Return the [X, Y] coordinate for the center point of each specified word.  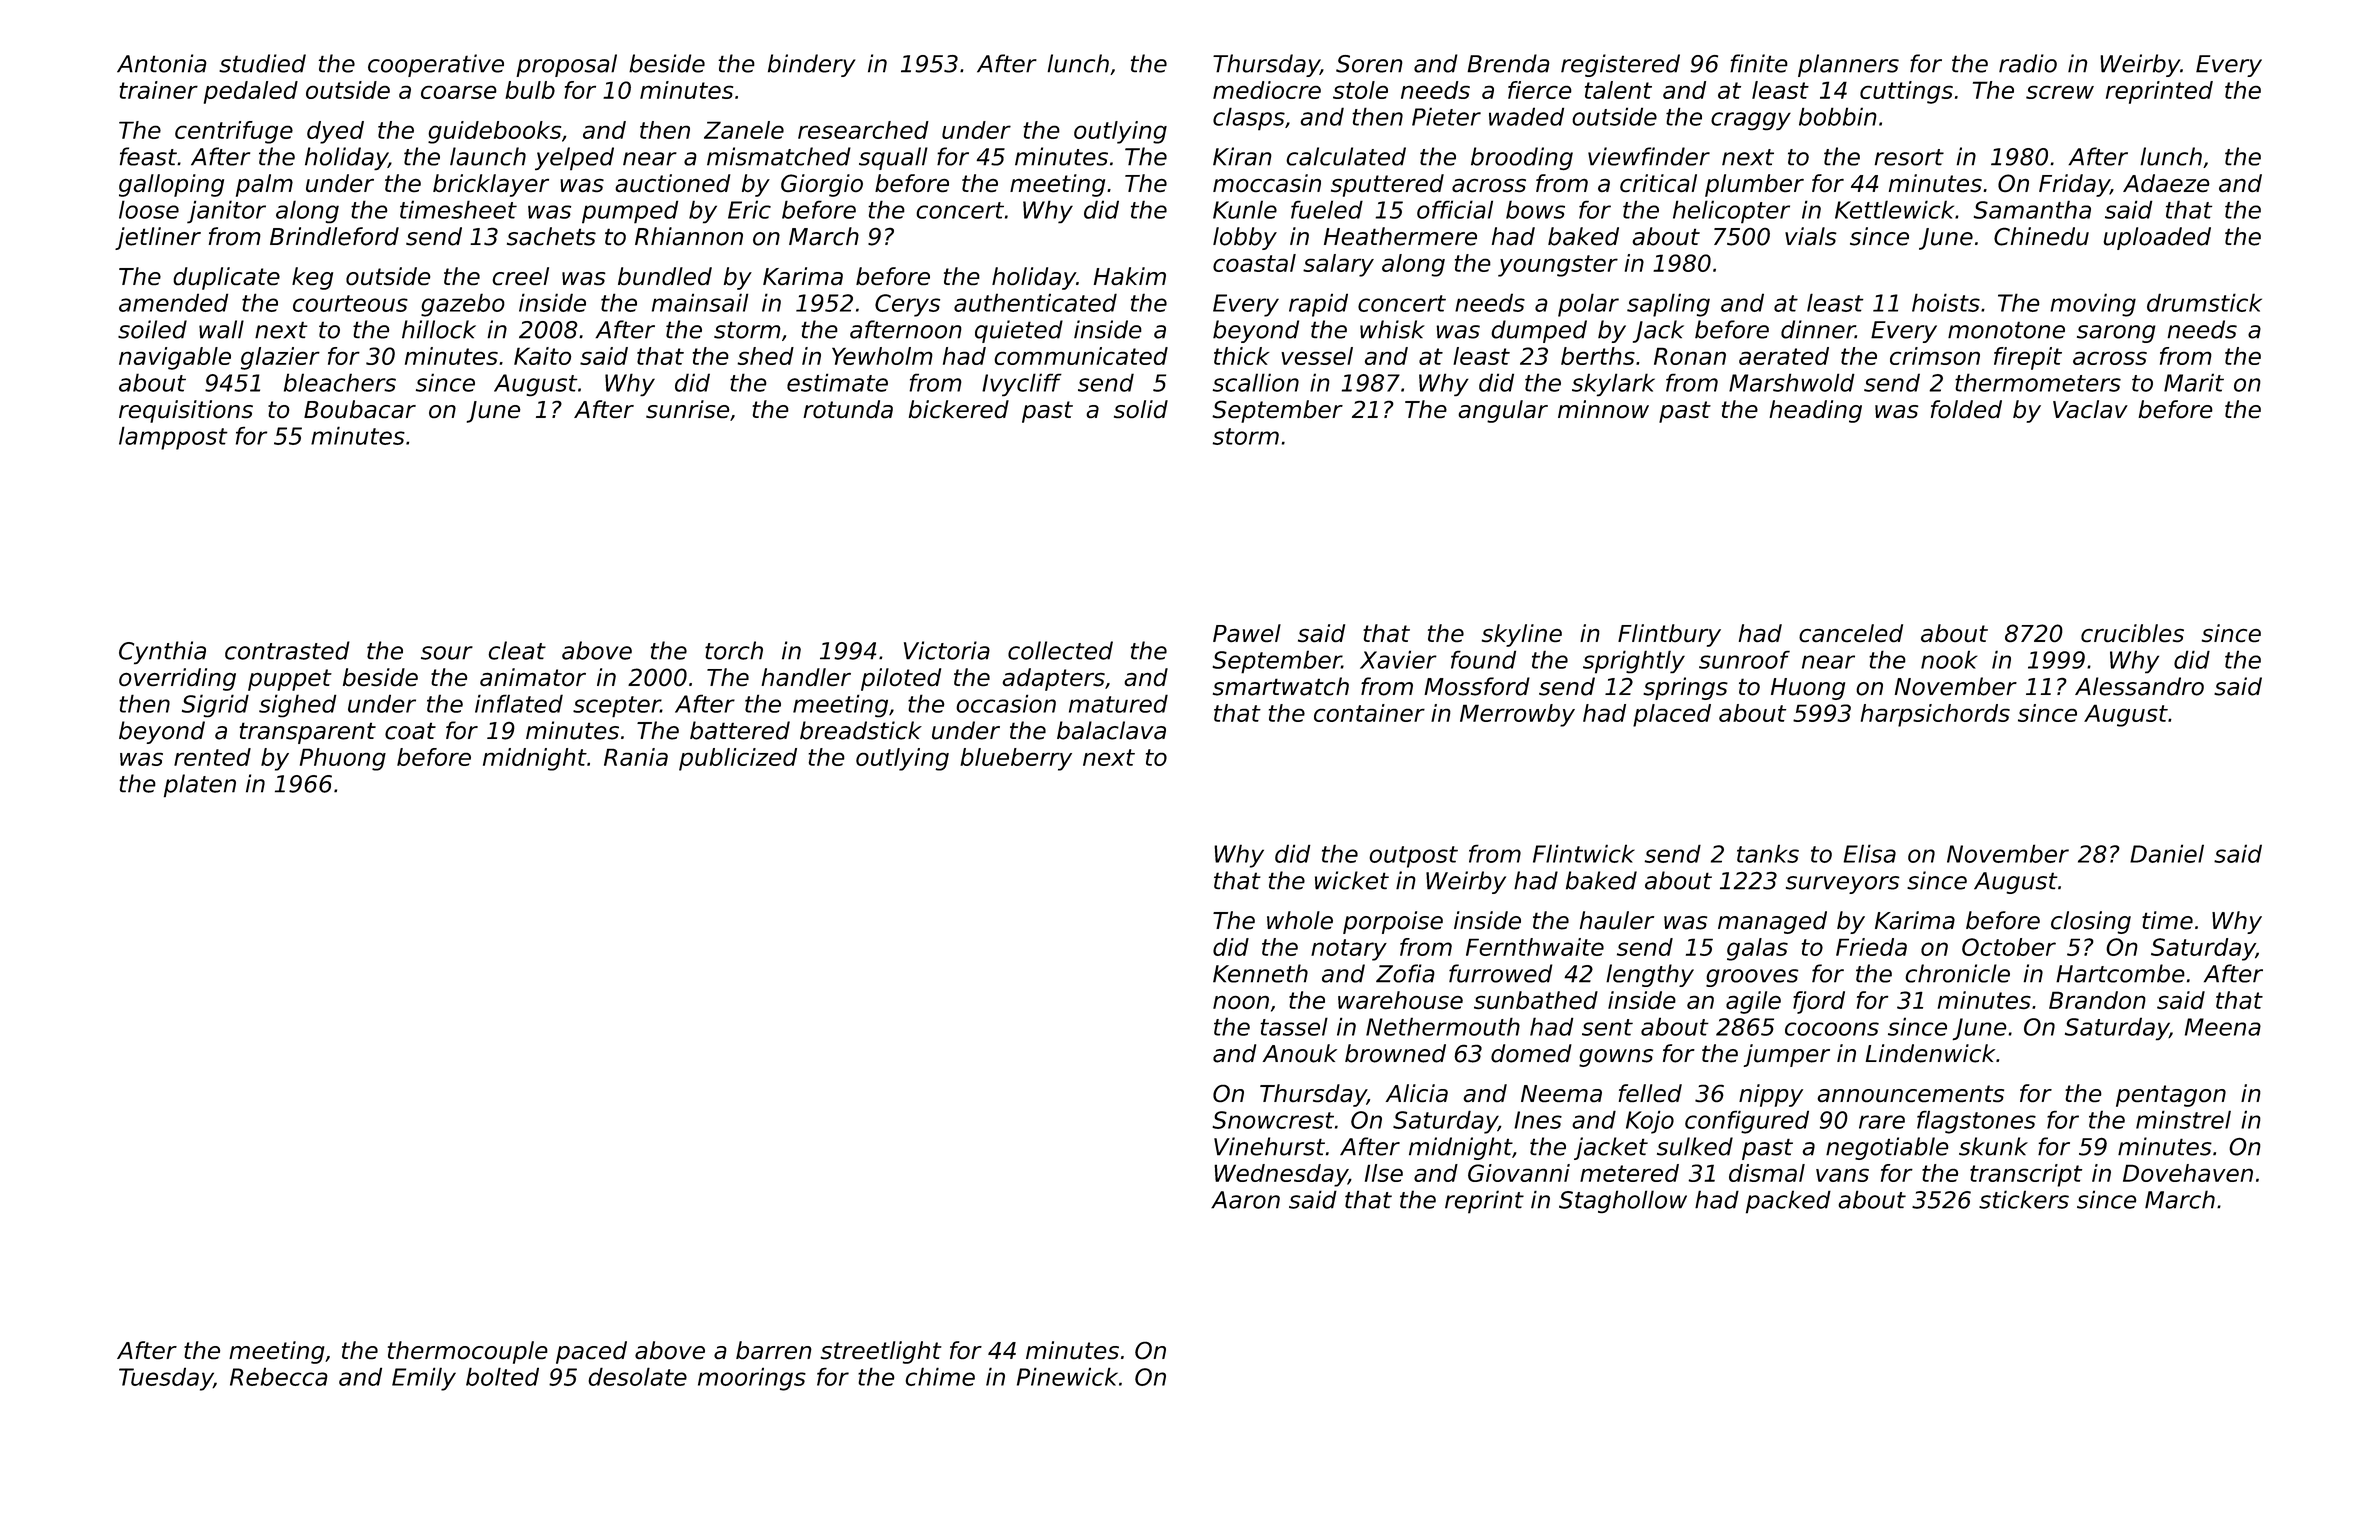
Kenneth [1260, 973]
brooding [1522, 158]
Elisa [1869, 853]
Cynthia [162, 652]
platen [200, 786]
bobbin [1838, 116]
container [1369, 713]
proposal [566, 65]
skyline [1522, 635]
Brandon [2097, 1000]
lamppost [173, 438]
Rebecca [279, 1377]
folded [1966, 409]
